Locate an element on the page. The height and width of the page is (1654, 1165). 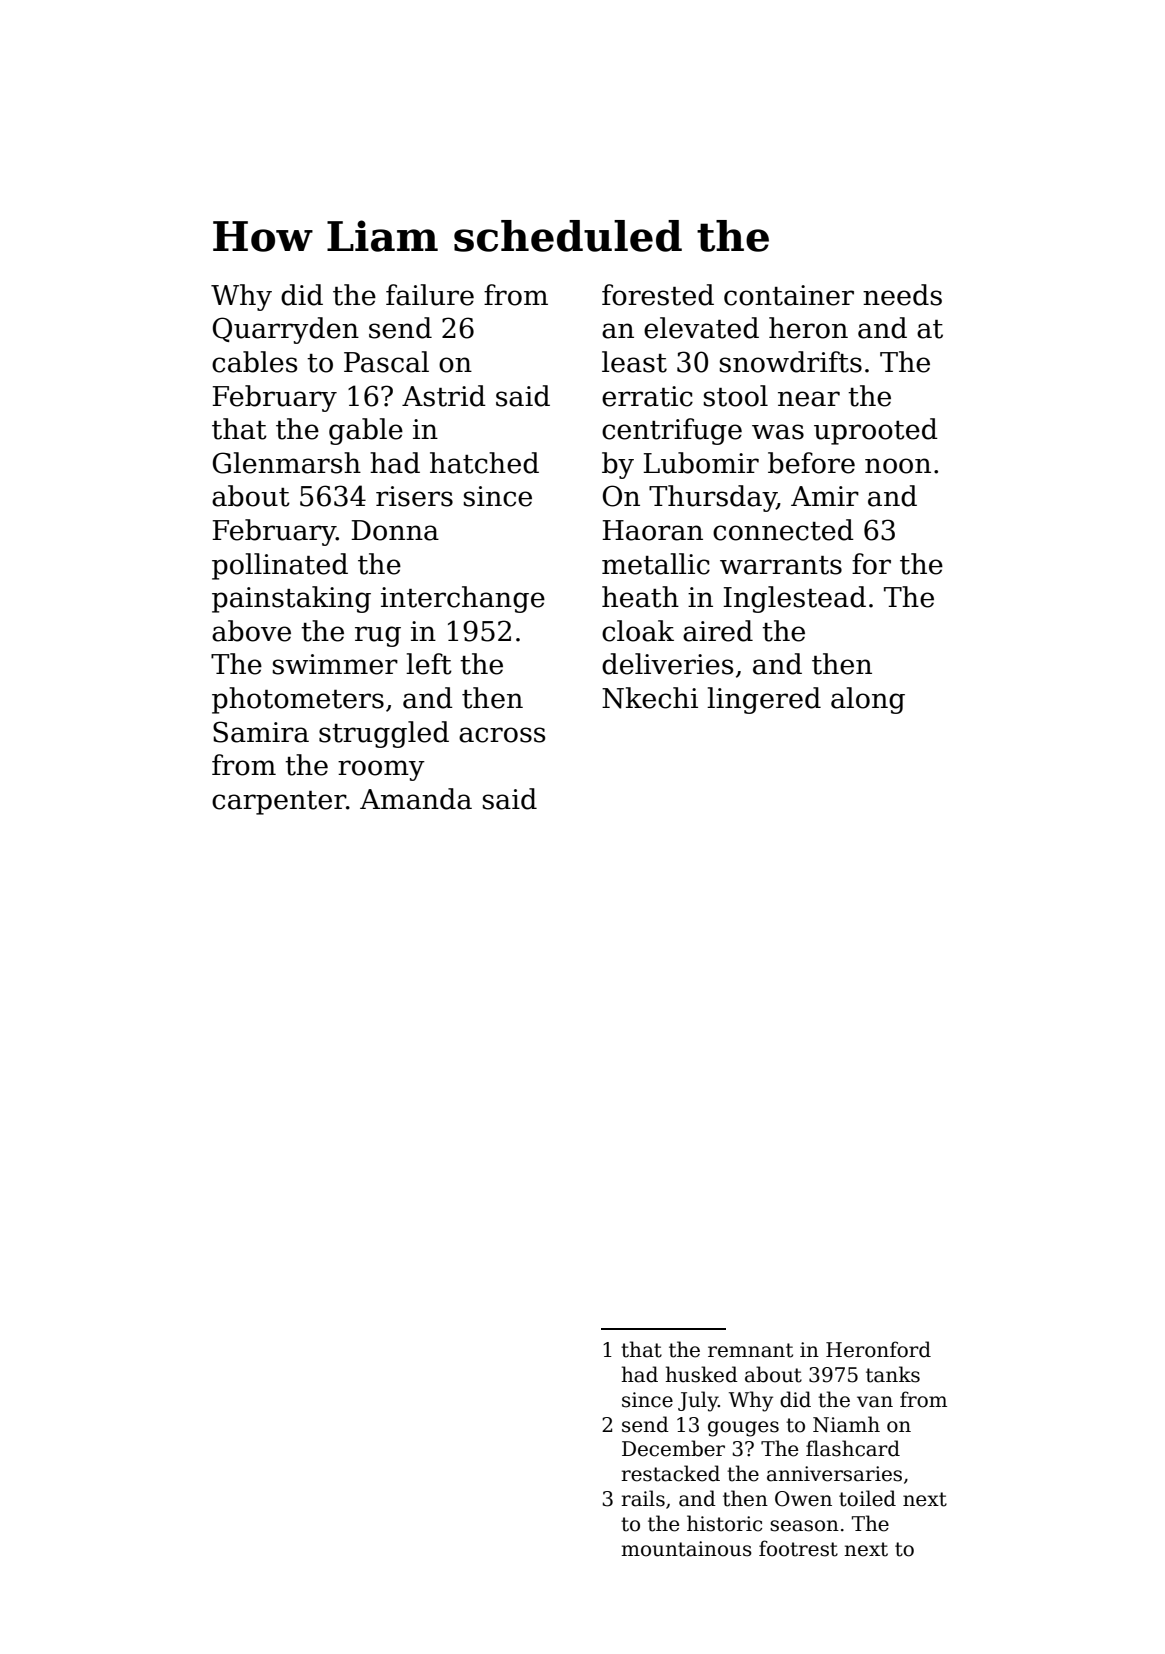
carpenter is located at coordinates (279, 803).
